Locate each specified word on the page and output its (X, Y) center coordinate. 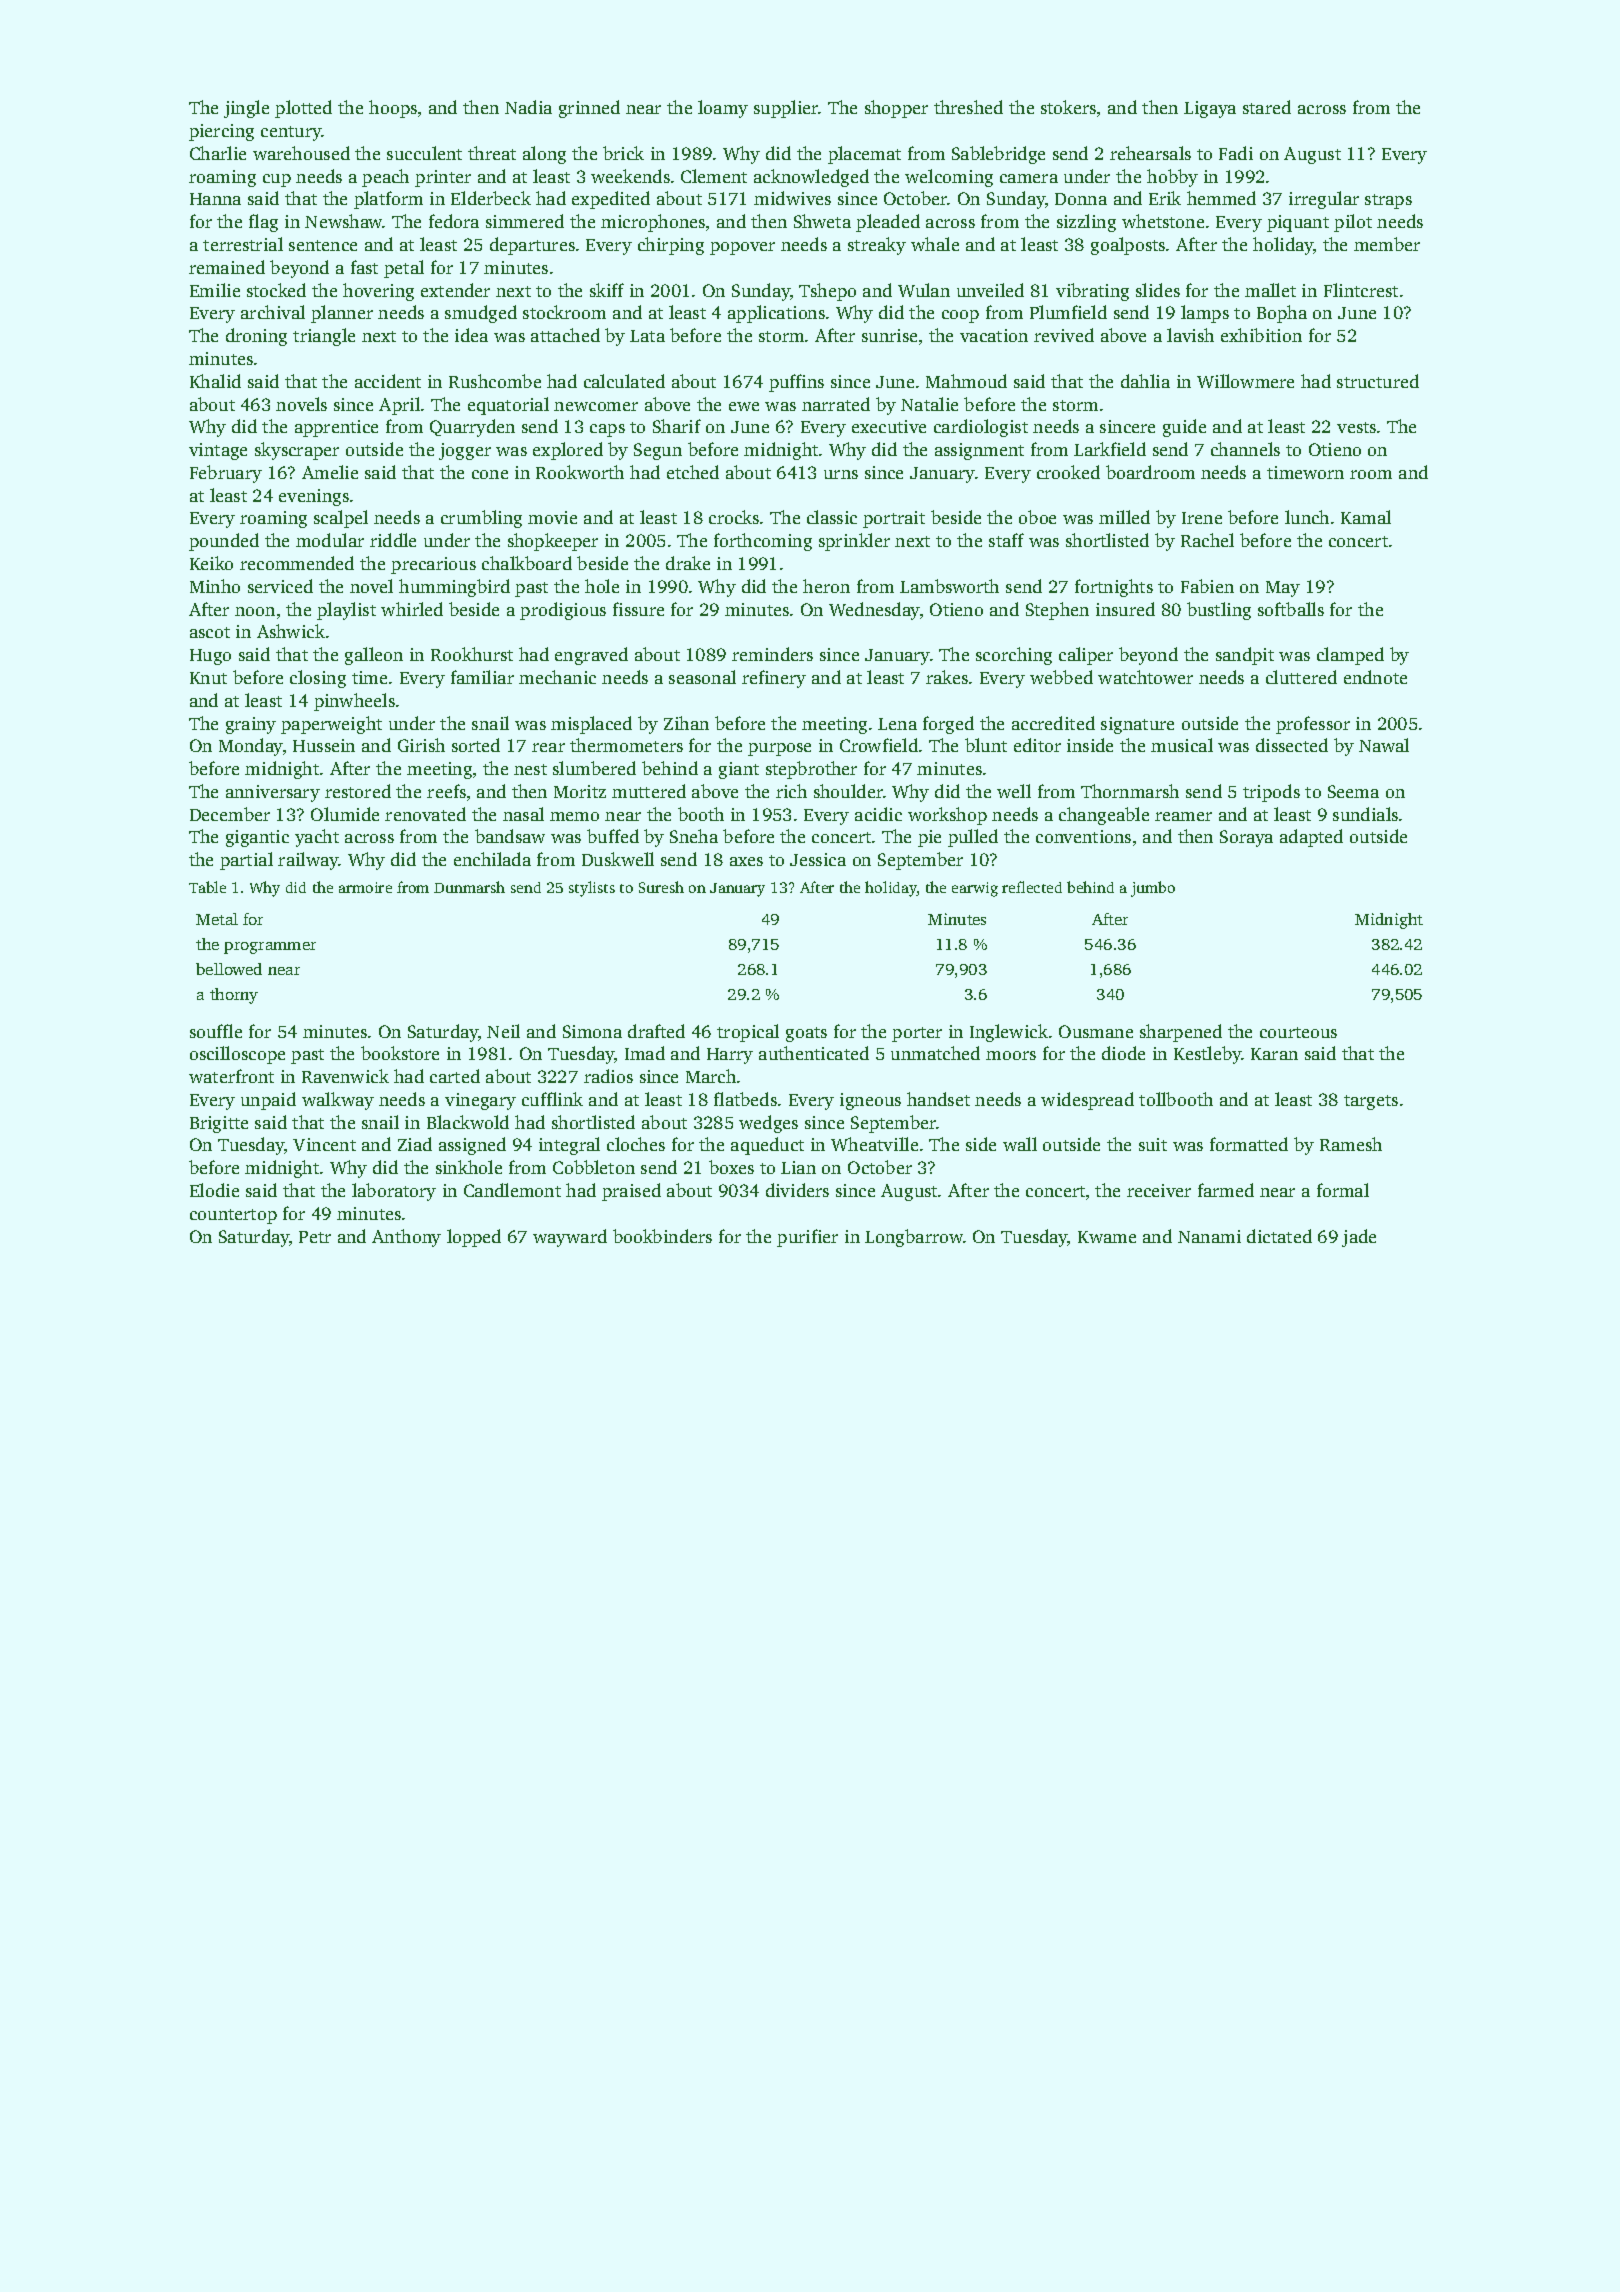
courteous (1298, 1032)
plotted (303, 109)
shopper (896, 109)
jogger (465, 451)
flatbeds (745, 1099)
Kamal (1366, 517)
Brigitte (219, 1124)
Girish (421, 745)
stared (1267, 107)
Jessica (818, 859)
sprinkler (854, 542)
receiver (1159, 1190)
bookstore (400, 1053)
